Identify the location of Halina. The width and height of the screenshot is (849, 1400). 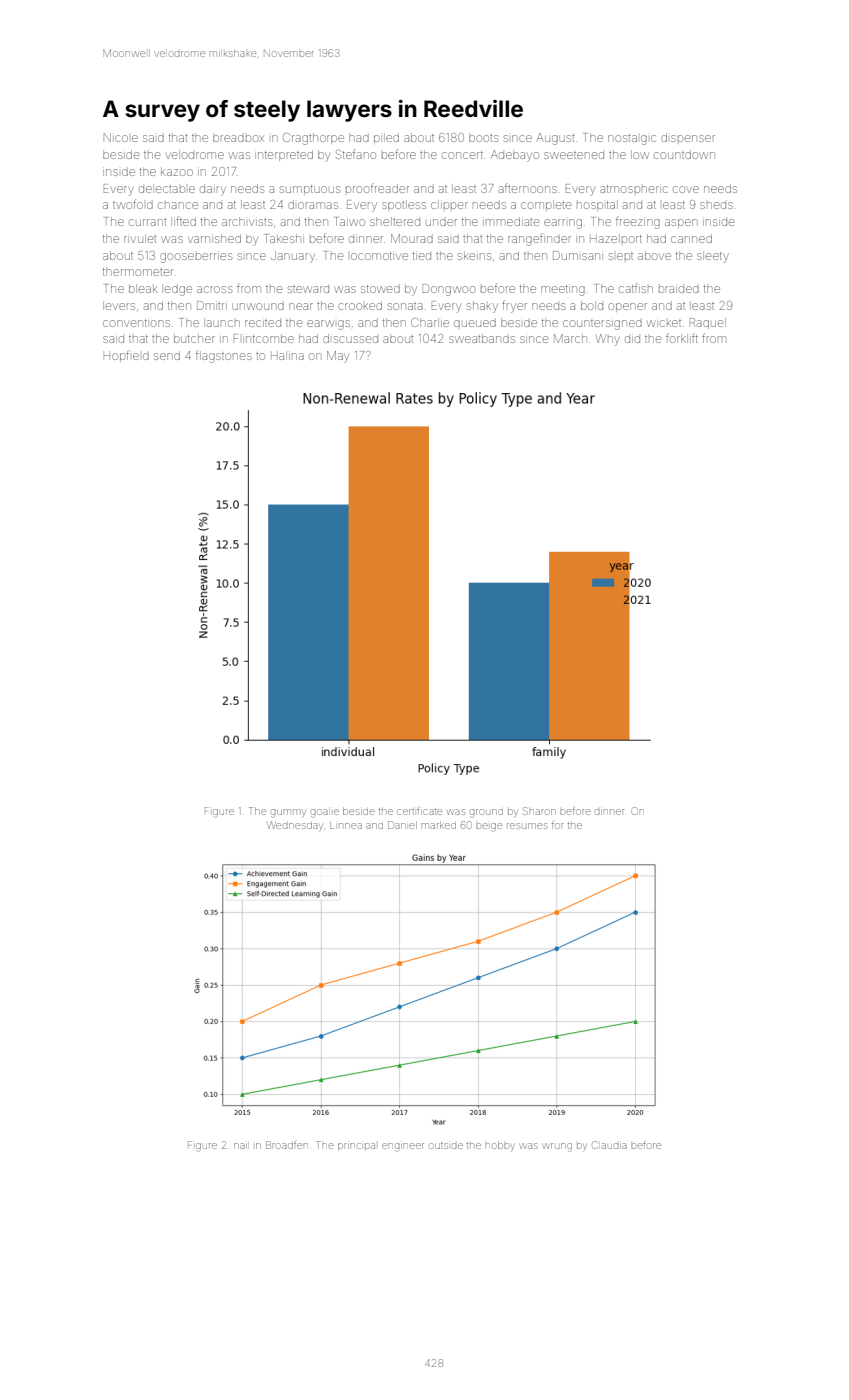
(287, 355).
